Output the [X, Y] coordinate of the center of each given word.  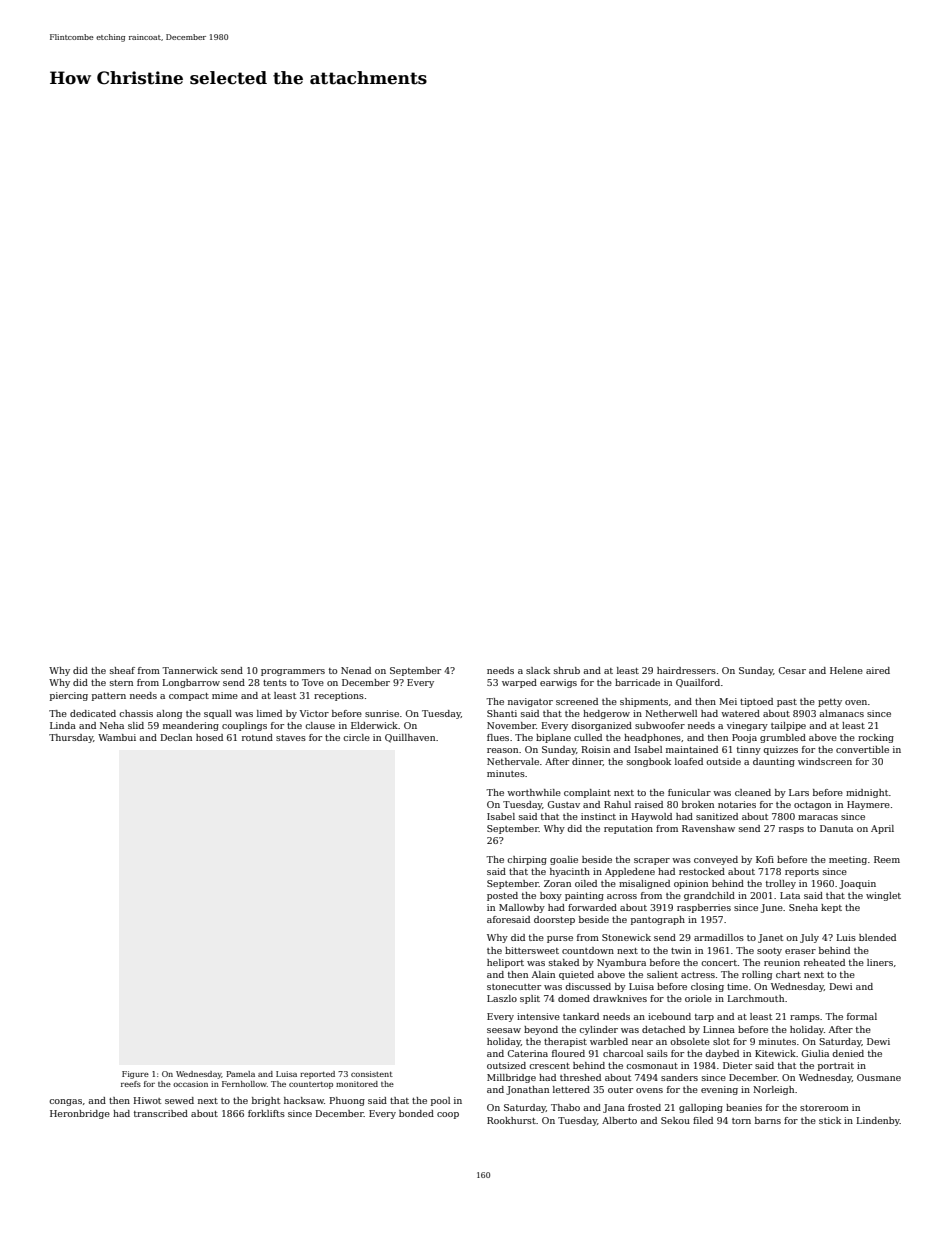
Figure [135, 1075]
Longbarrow [191, 683]
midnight [867, 793]
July [809, 938]
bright [266, 1101]
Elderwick [374, 725]
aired [878, 670]
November [511, 725]
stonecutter [514, 987]
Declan [176, 737]
